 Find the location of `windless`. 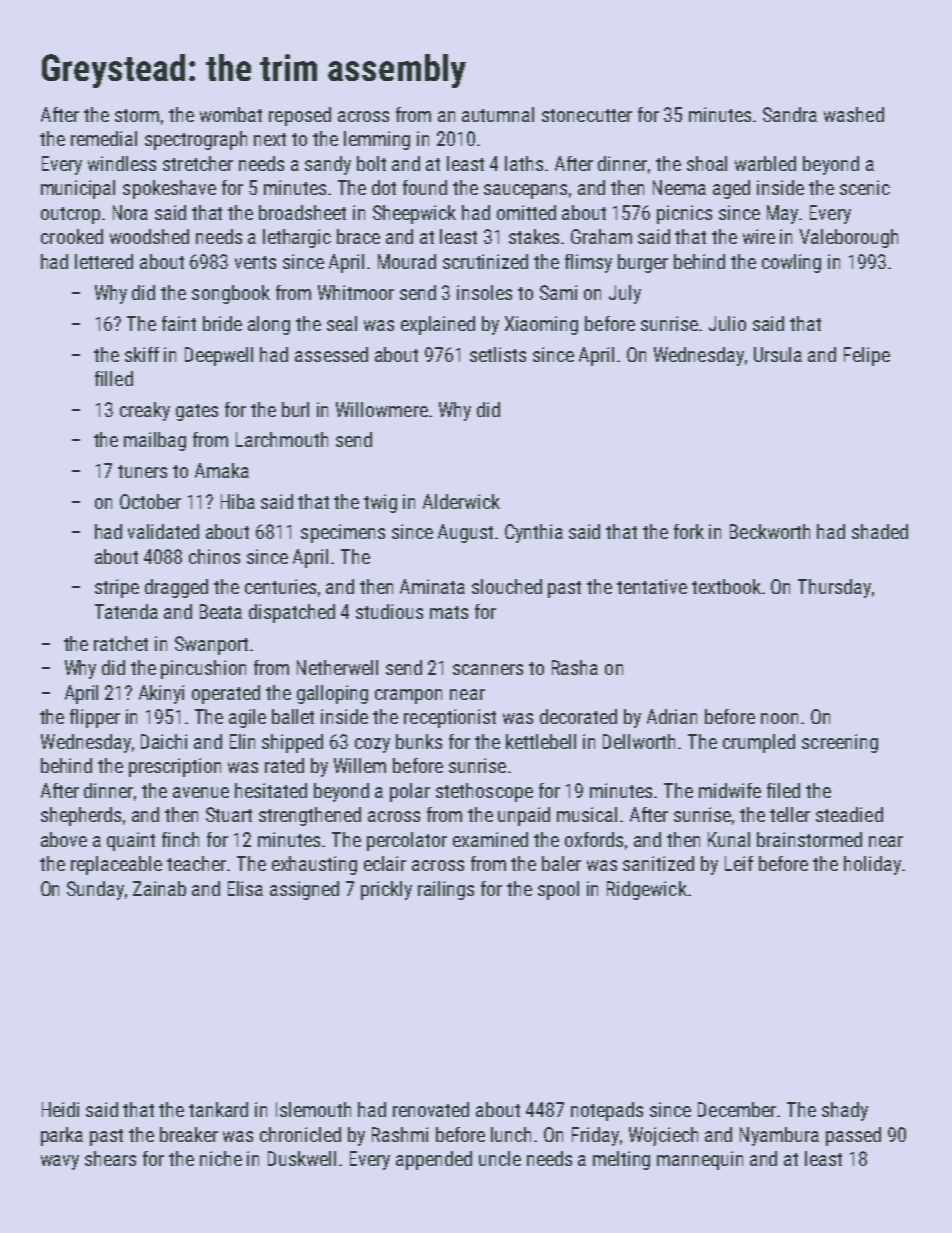

windless is located at coordinates (122, 163).
